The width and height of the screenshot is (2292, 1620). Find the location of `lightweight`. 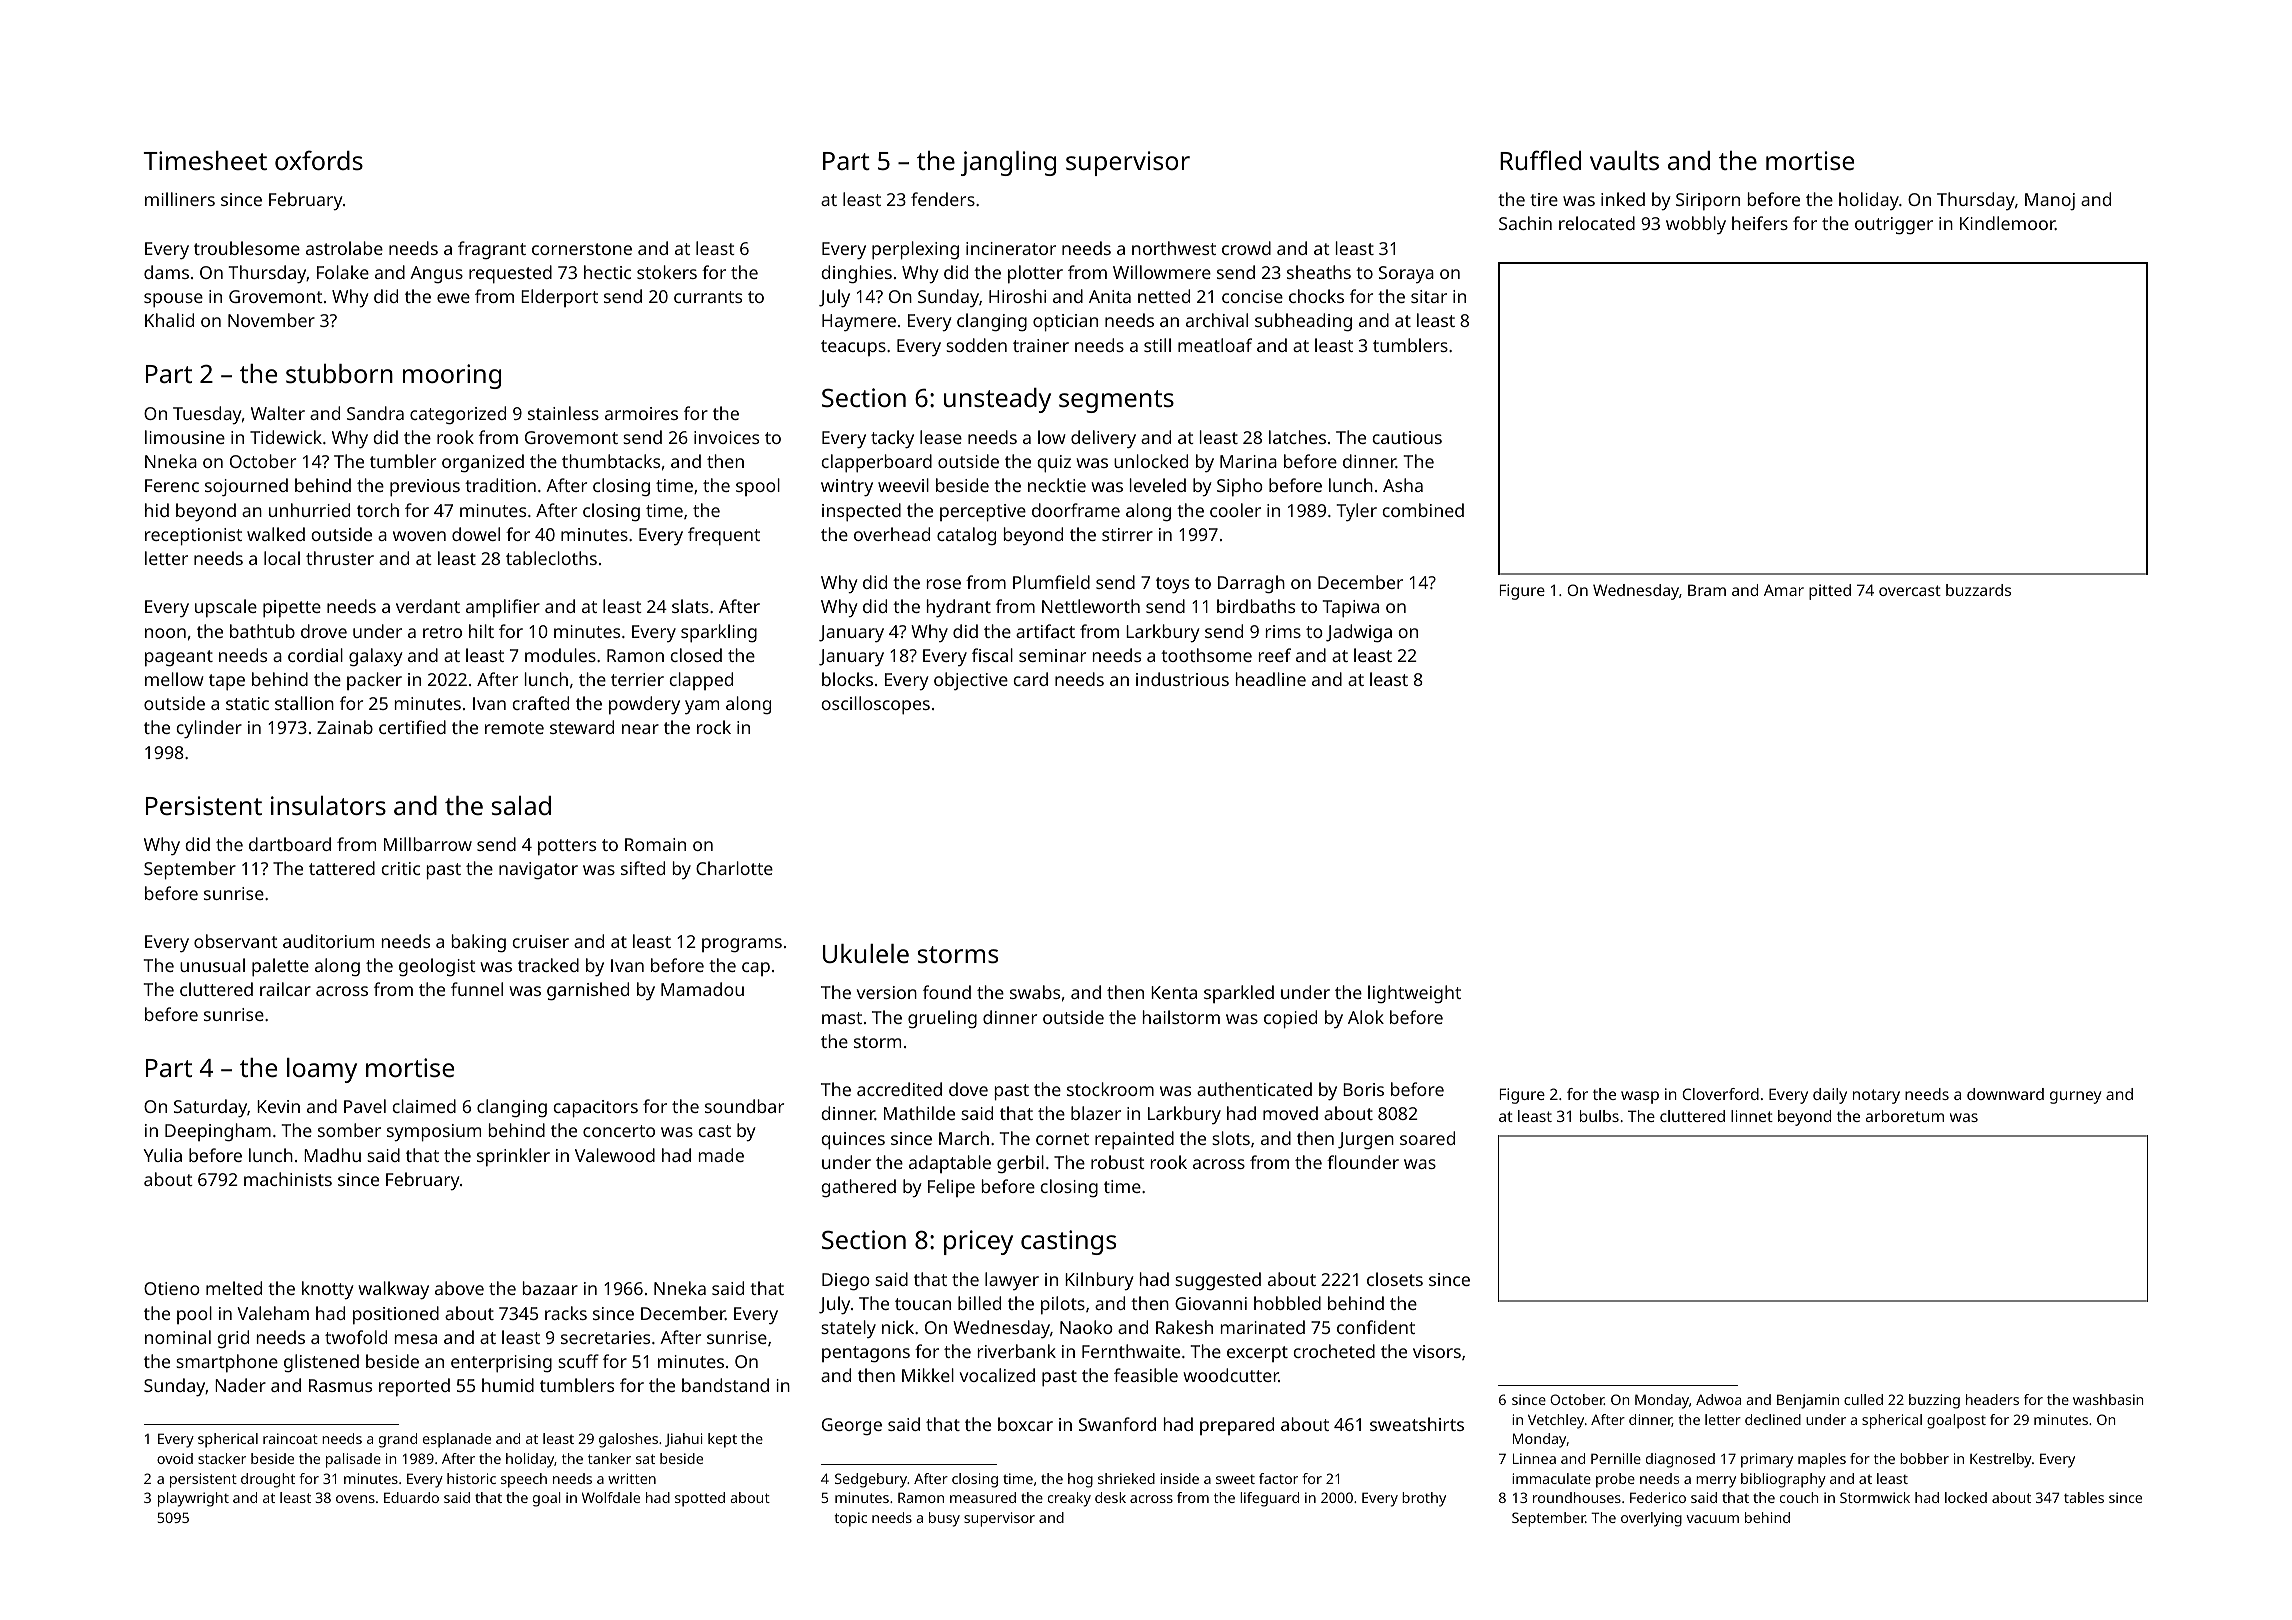

lightweight is located at coordinates (1414, 994).
